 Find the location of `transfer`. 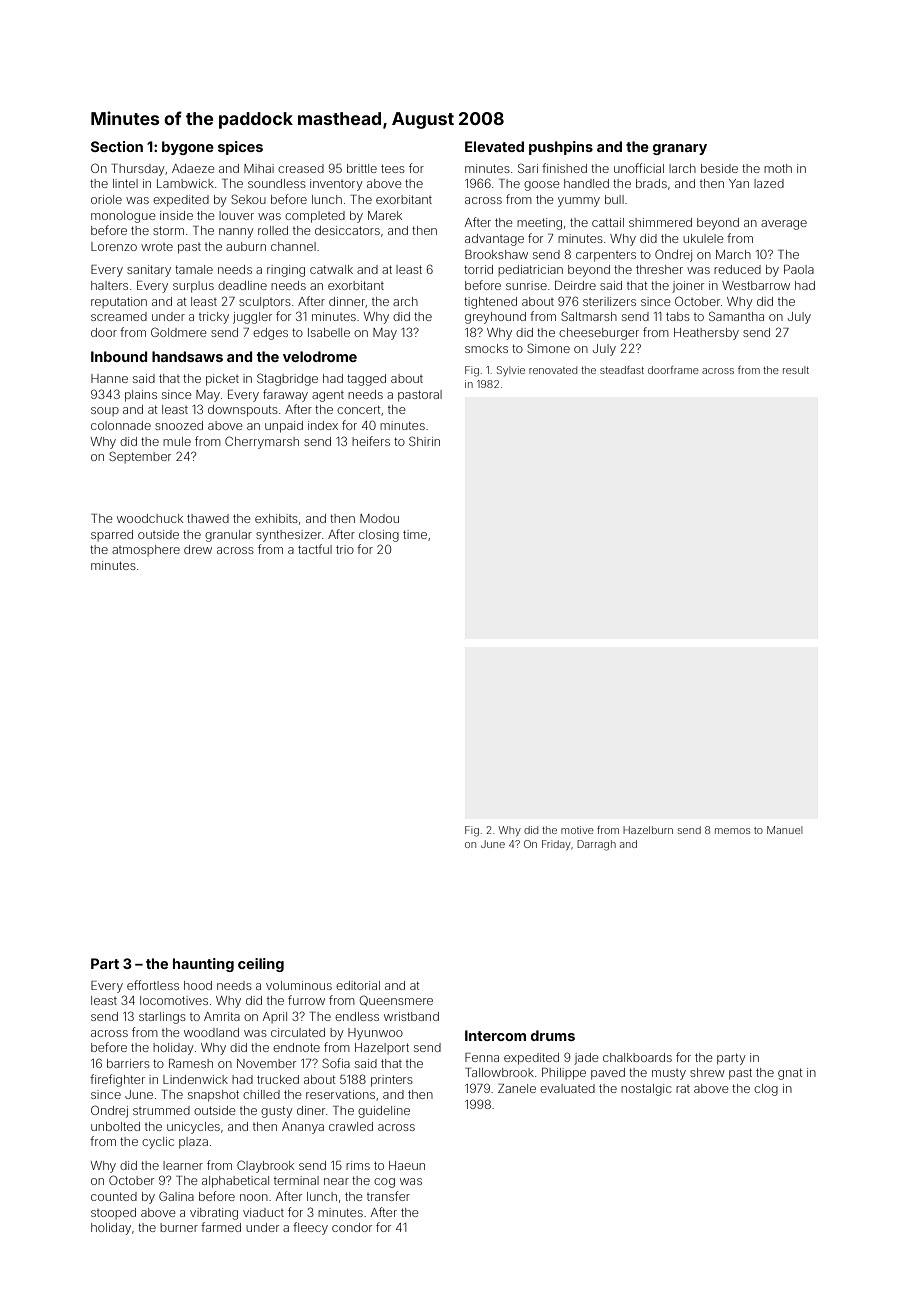

transfer is located at coordinates (388, 1196).
